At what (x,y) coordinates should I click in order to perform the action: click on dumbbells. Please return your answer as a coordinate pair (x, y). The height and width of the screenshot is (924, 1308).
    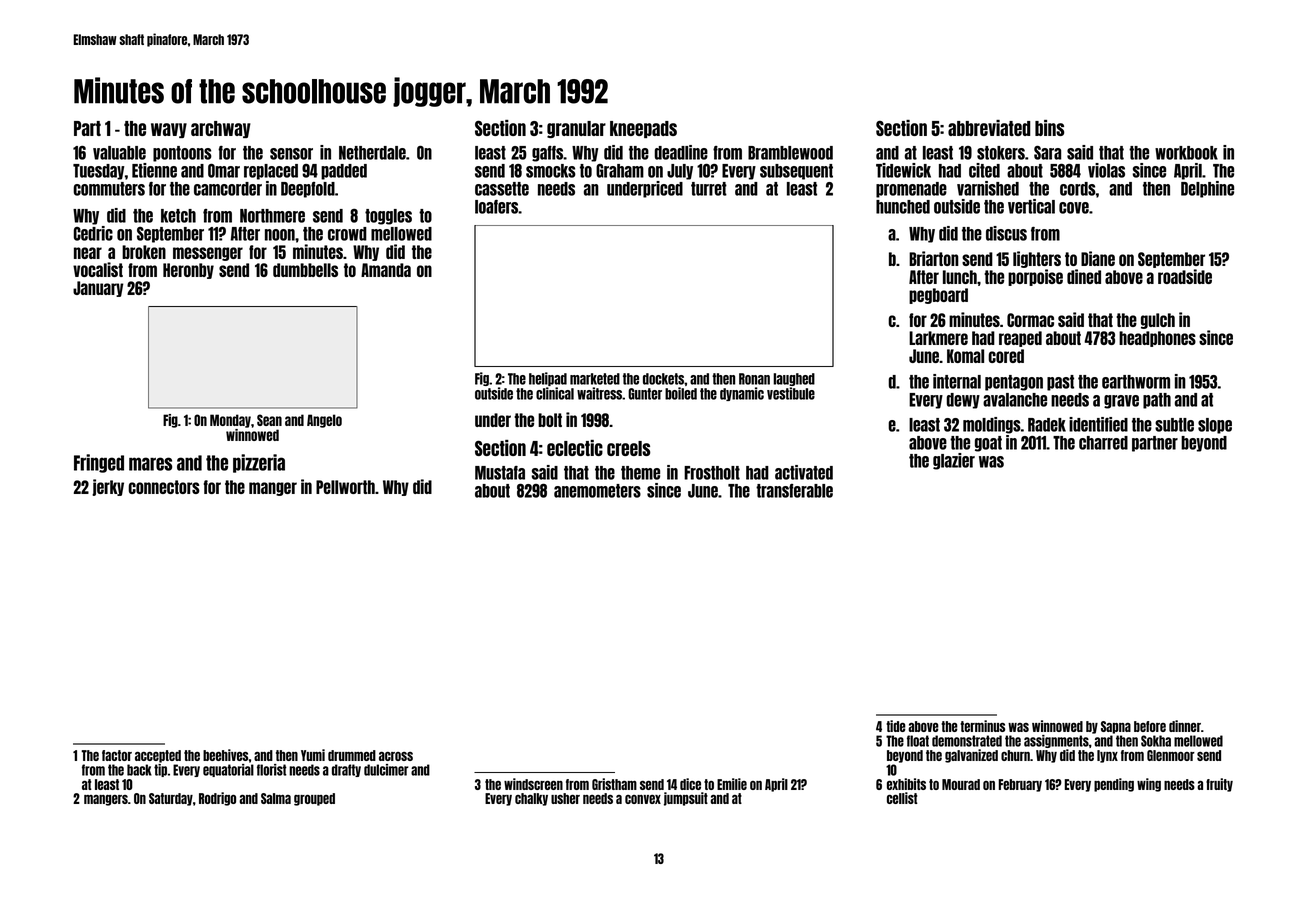
    Looking at the image, I should click on (305, 270).
